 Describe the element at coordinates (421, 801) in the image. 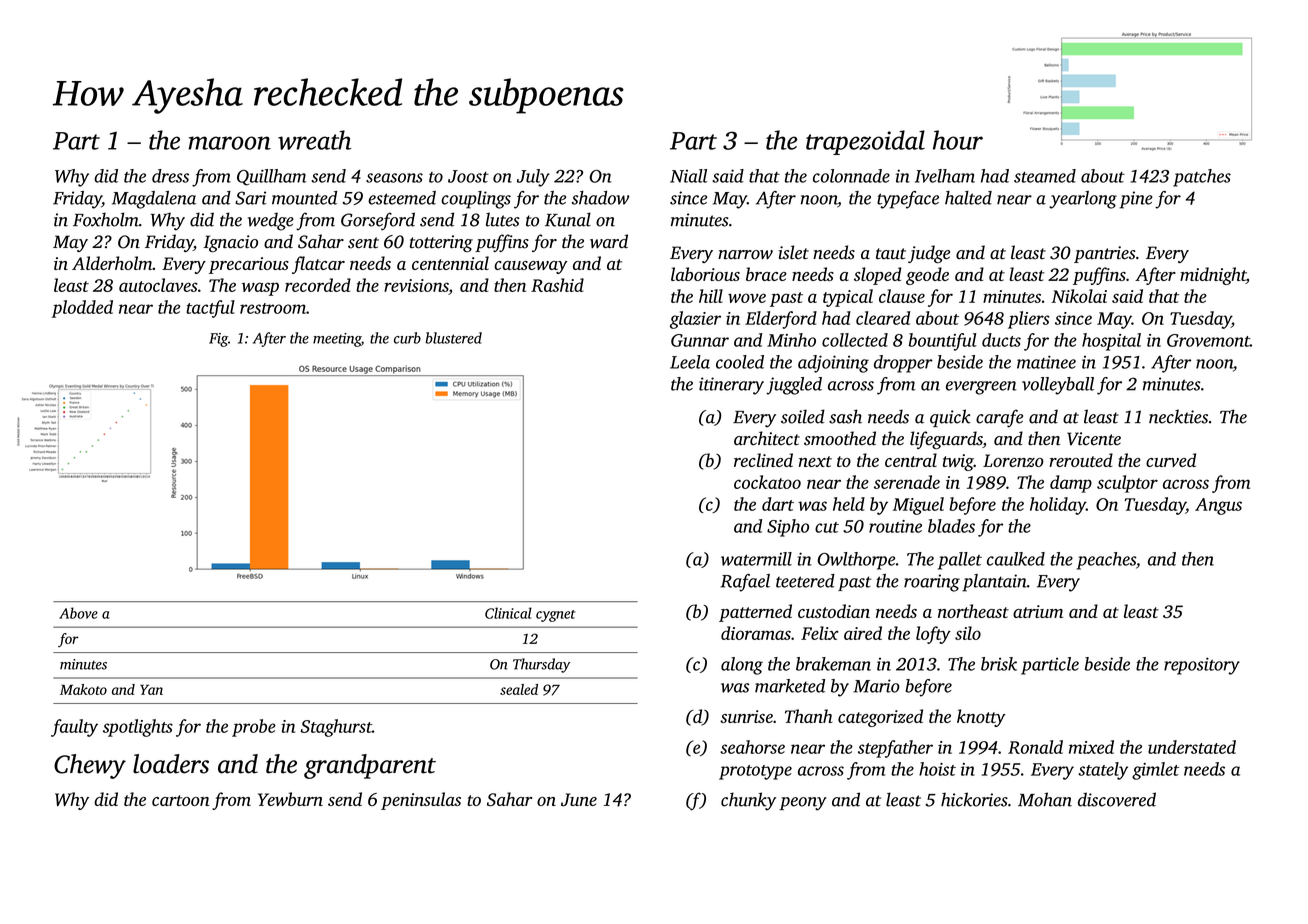

I see `peninsulas` at that location.
